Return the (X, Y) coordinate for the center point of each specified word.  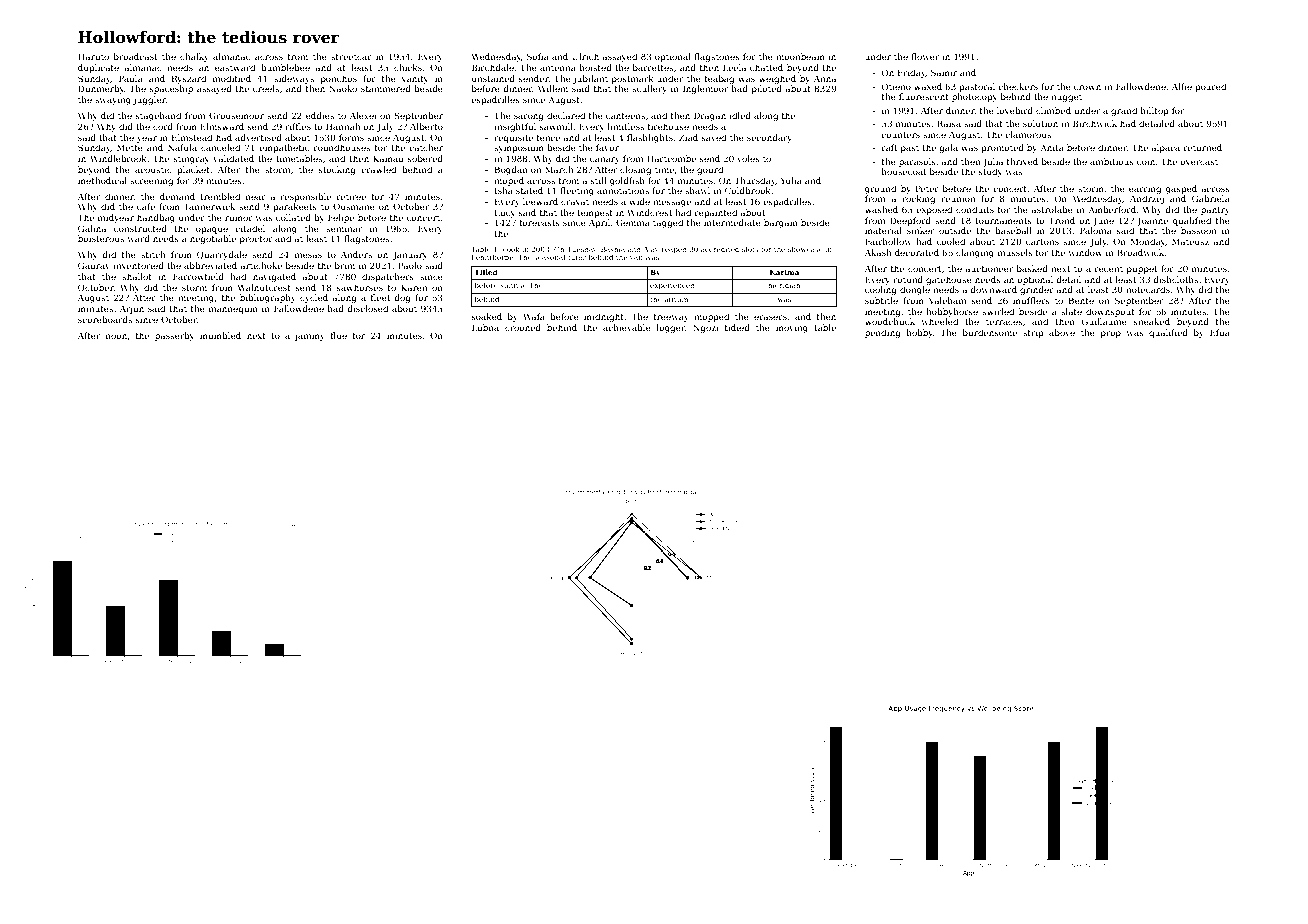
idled (740, 115)
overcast (1199, 162)
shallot (137, 276)
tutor (577, 257)
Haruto (93, 56)
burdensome (990, 332)
